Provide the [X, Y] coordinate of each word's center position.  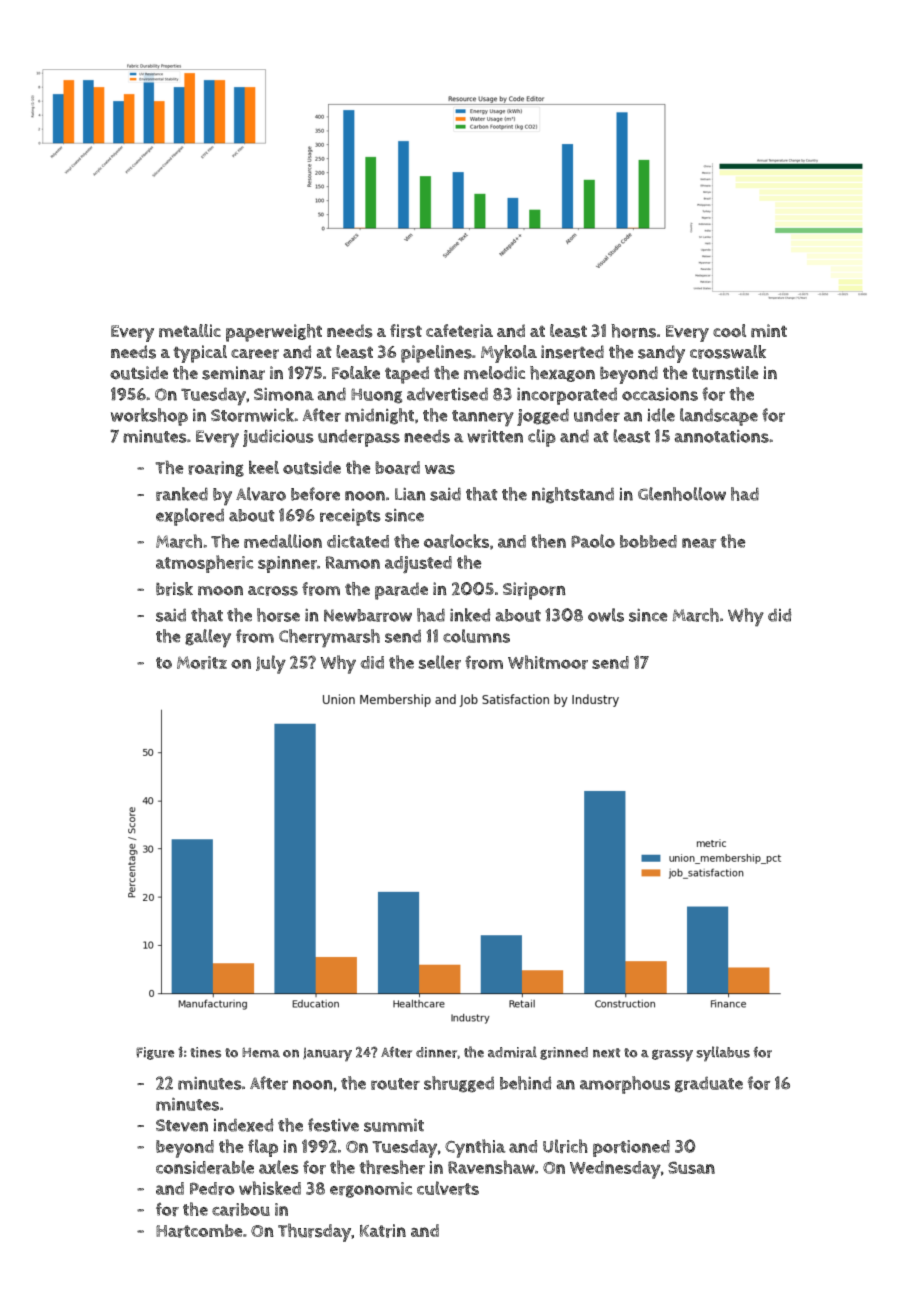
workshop [149, 417]
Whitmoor [548, 662]
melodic [494, 373]
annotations [721, 436]
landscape [719, 417]
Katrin [383, 1231]
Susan [691, 1167]
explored [190, 517]
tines [205, 1052]
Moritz [202, 663]
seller [439, 662]
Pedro [212, 1189]
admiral [512, 1052]
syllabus [723, 1054]
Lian [410, 494]
